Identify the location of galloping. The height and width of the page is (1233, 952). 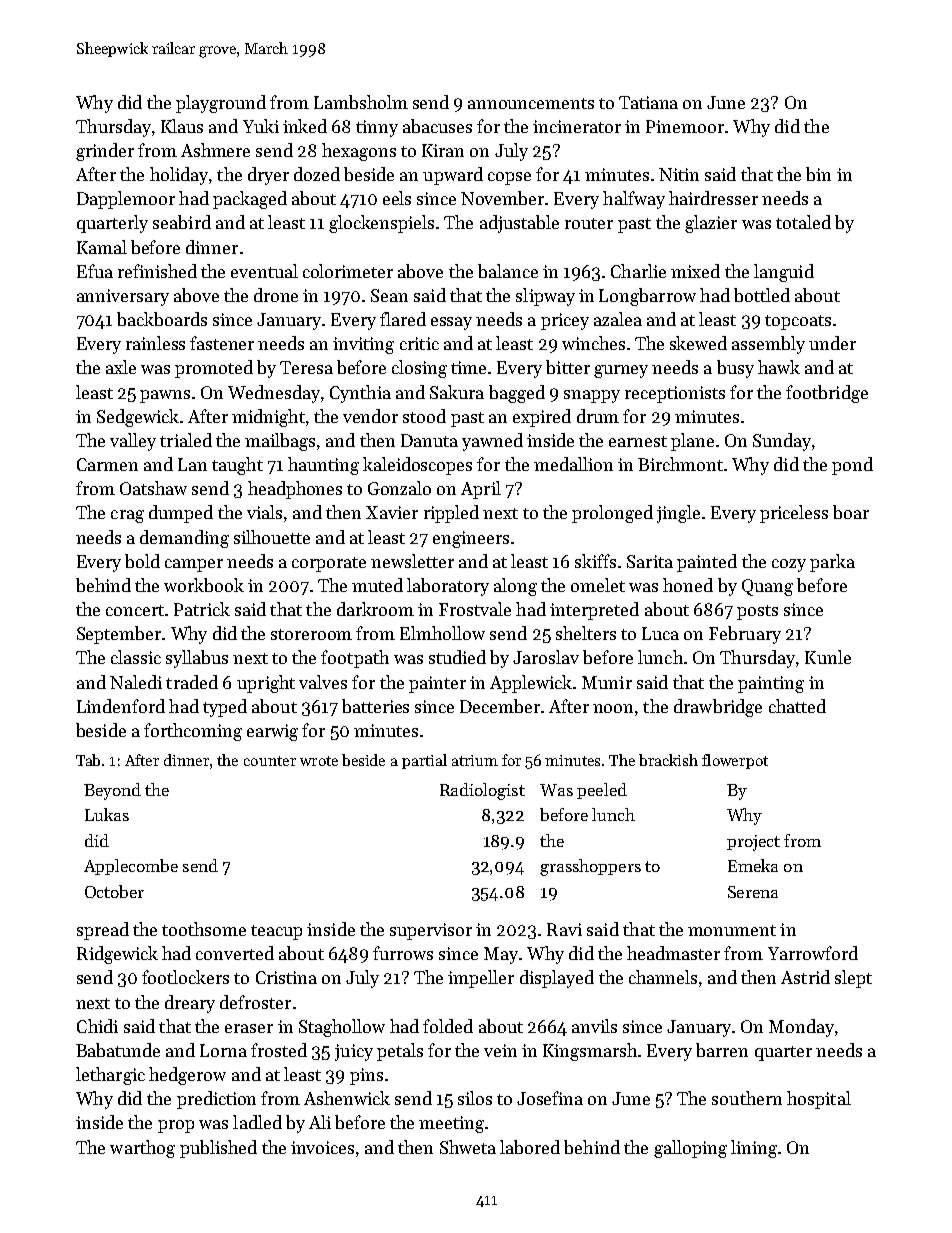
(690, 1149).
